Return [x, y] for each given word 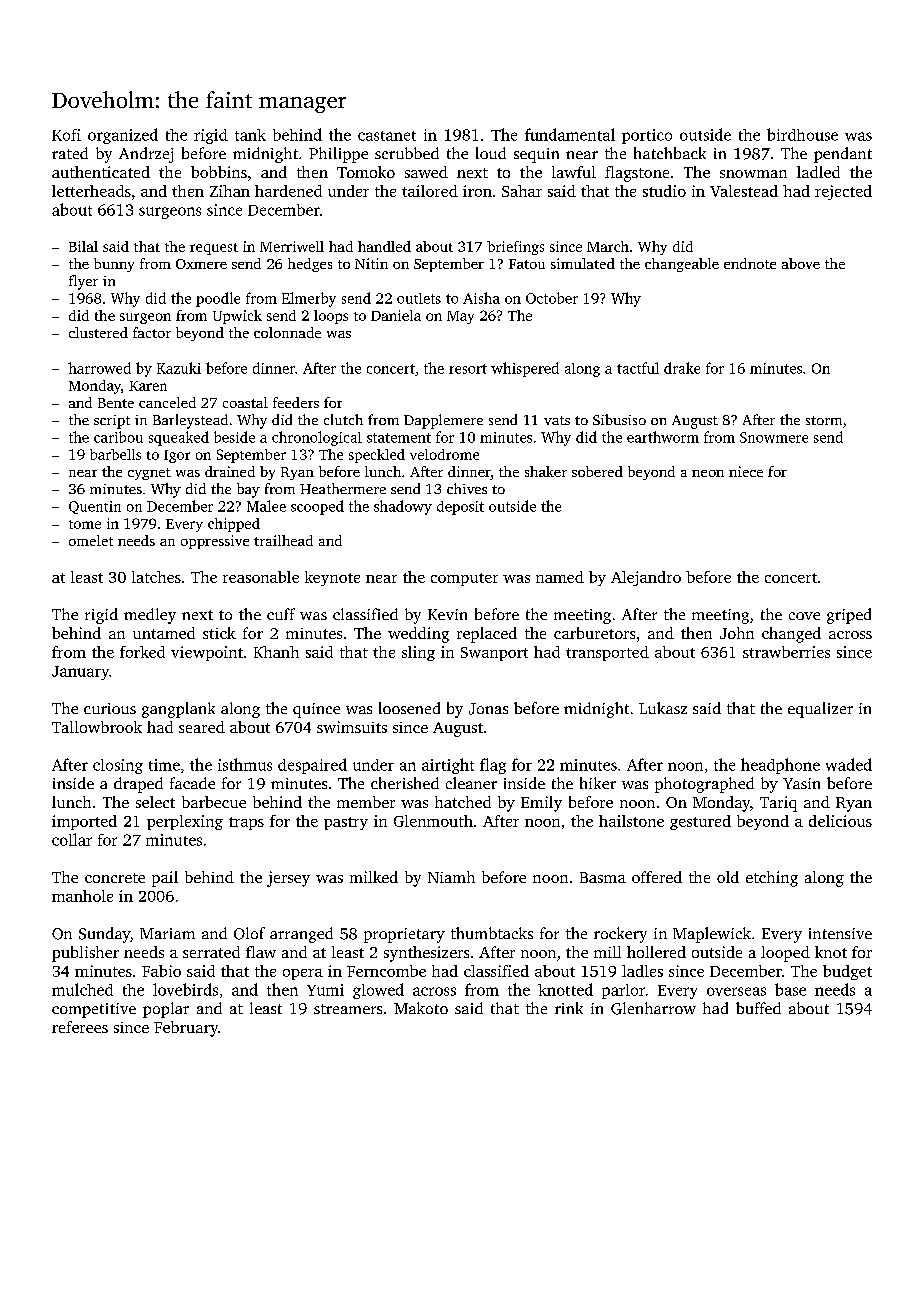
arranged [301, 935]
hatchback [670, 153]
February [186, 1029]
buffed [758, 1008]
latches [156, 577]
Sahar [522, 191]
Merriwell [292, 246]
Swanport [494, 654]
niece [746, 471]
